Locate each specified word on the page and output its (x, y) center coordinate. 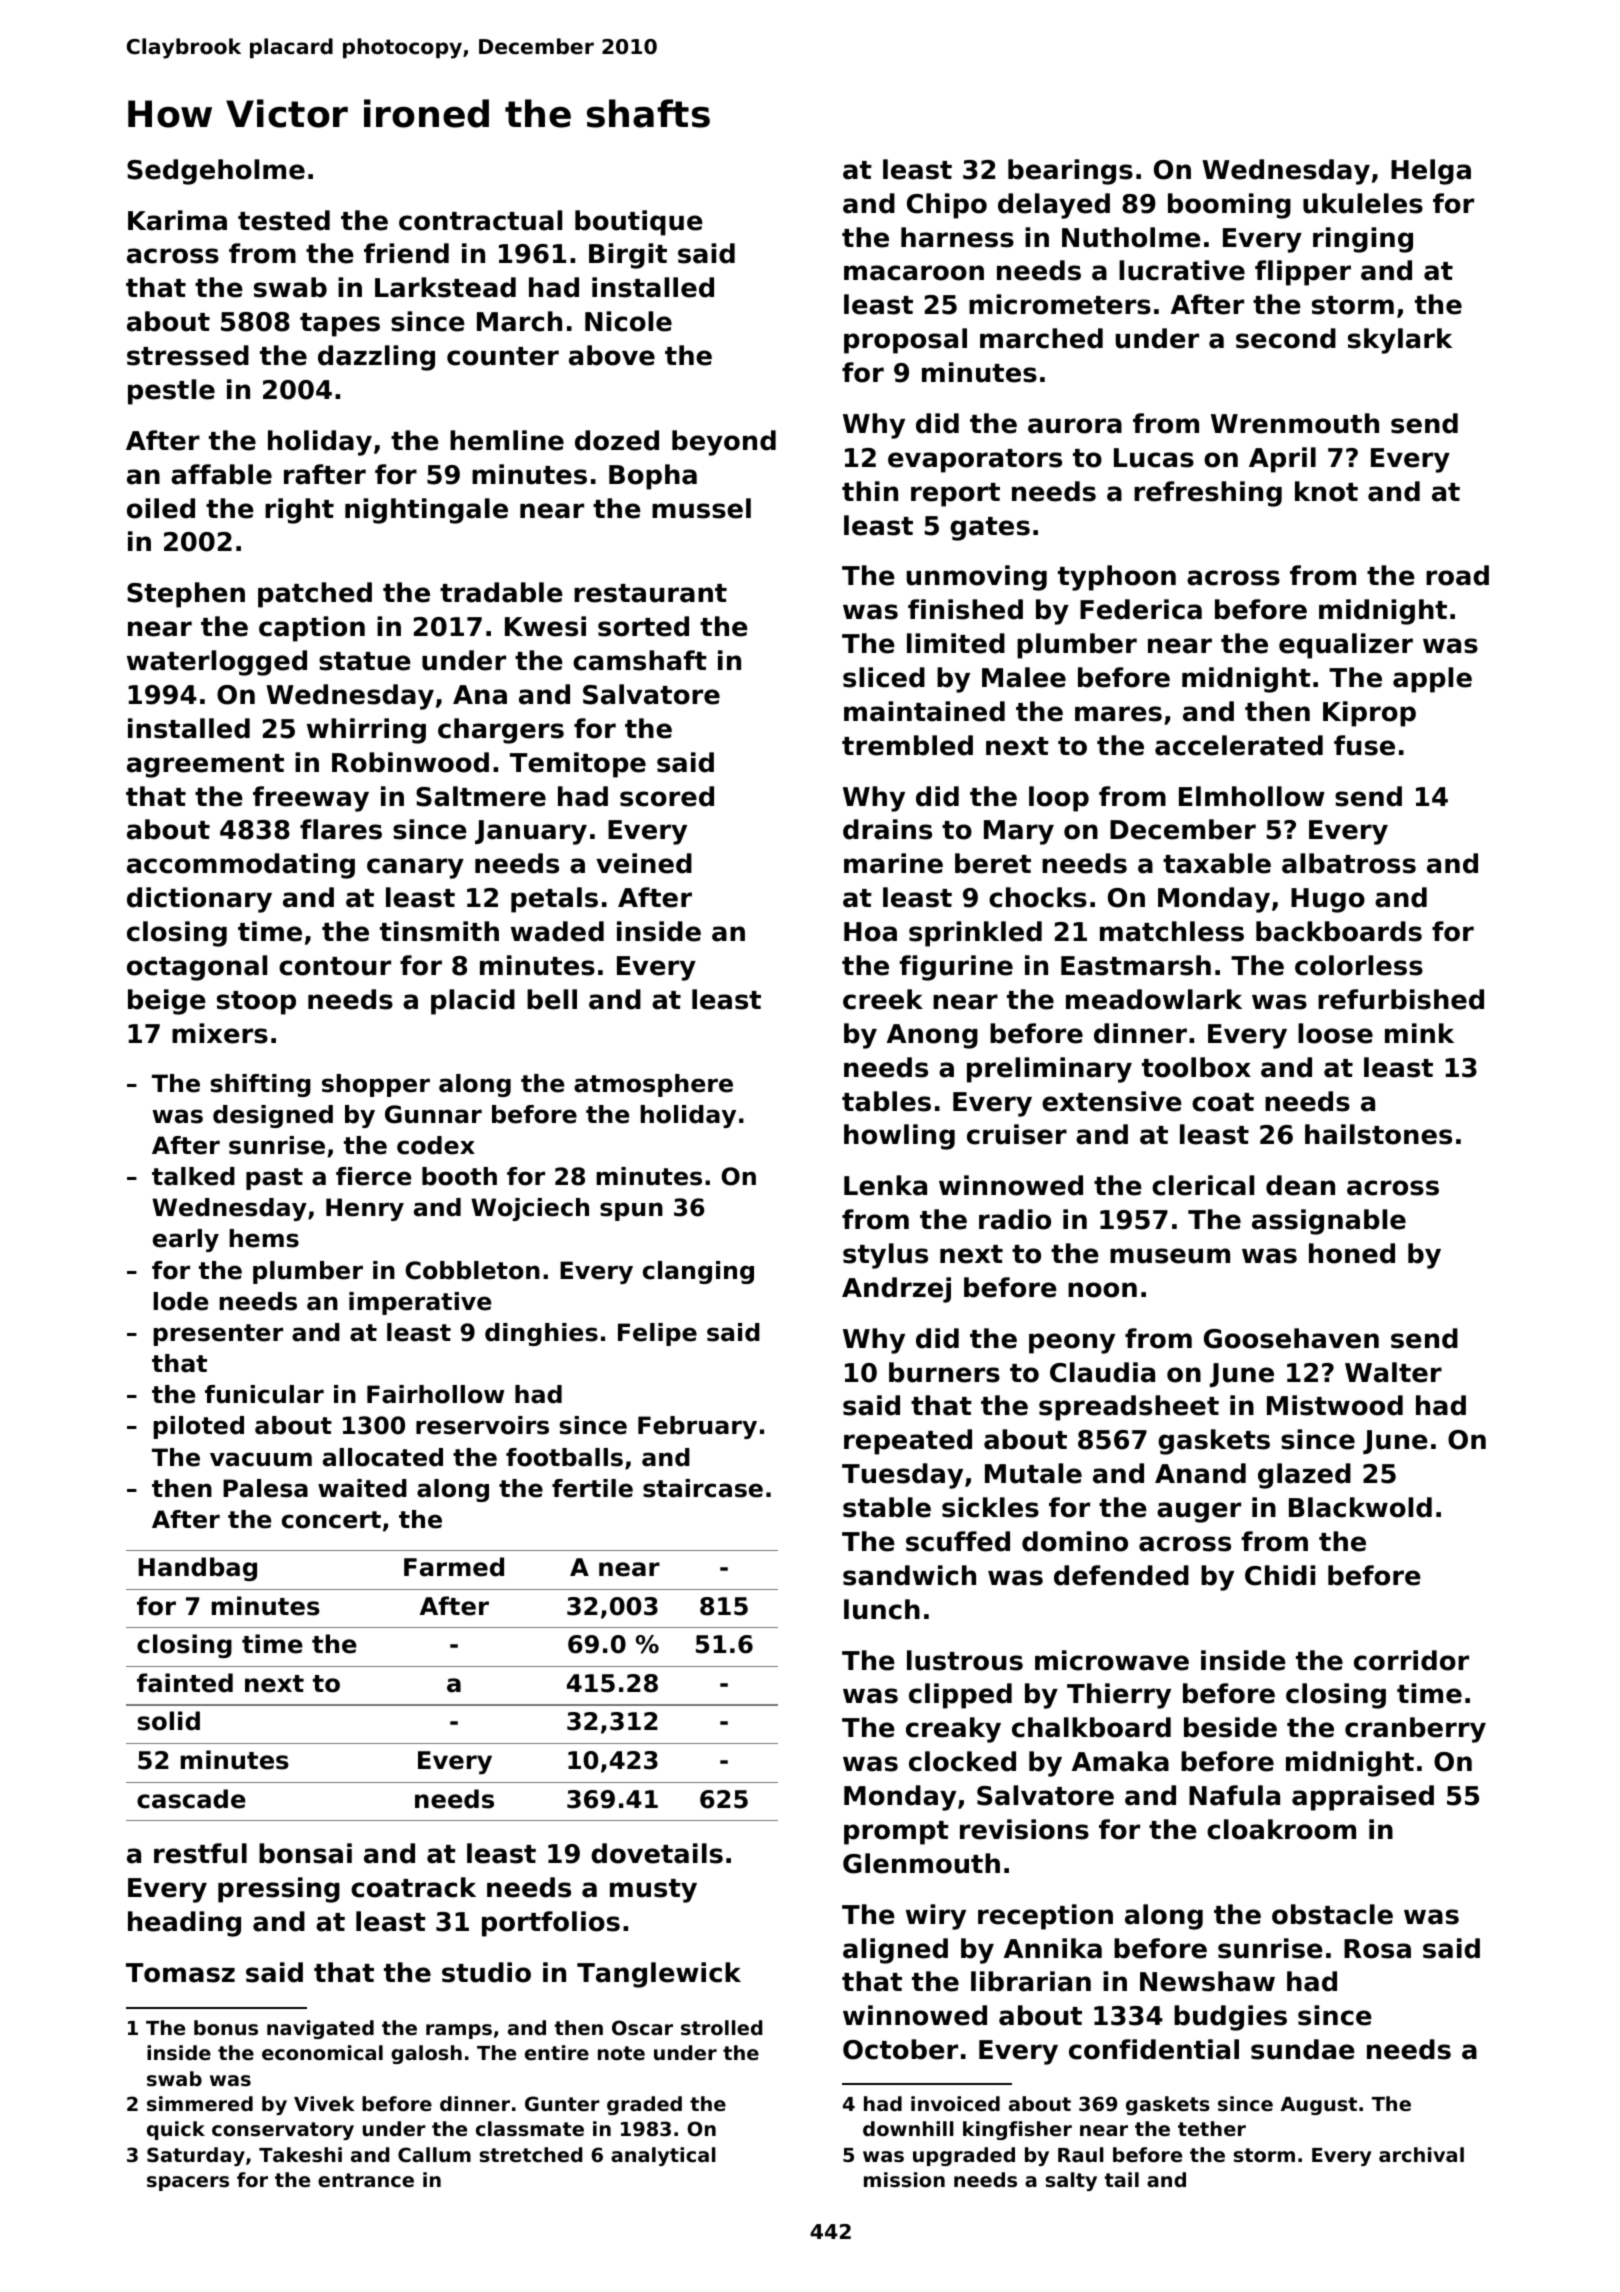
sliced (884, 677)
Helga (1431, 172)
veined (644, 863)
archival (1421, 2154)
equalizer (1346, 646)
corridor (1411, 1660)
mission (904, 2180)
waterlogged (217, 663)
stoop (256, 1003)
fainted (185, 1683)
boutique (639, 223)
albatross (1349, 863)
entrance (366, 2180)
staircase (703, 1488)
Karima (177, 220)
